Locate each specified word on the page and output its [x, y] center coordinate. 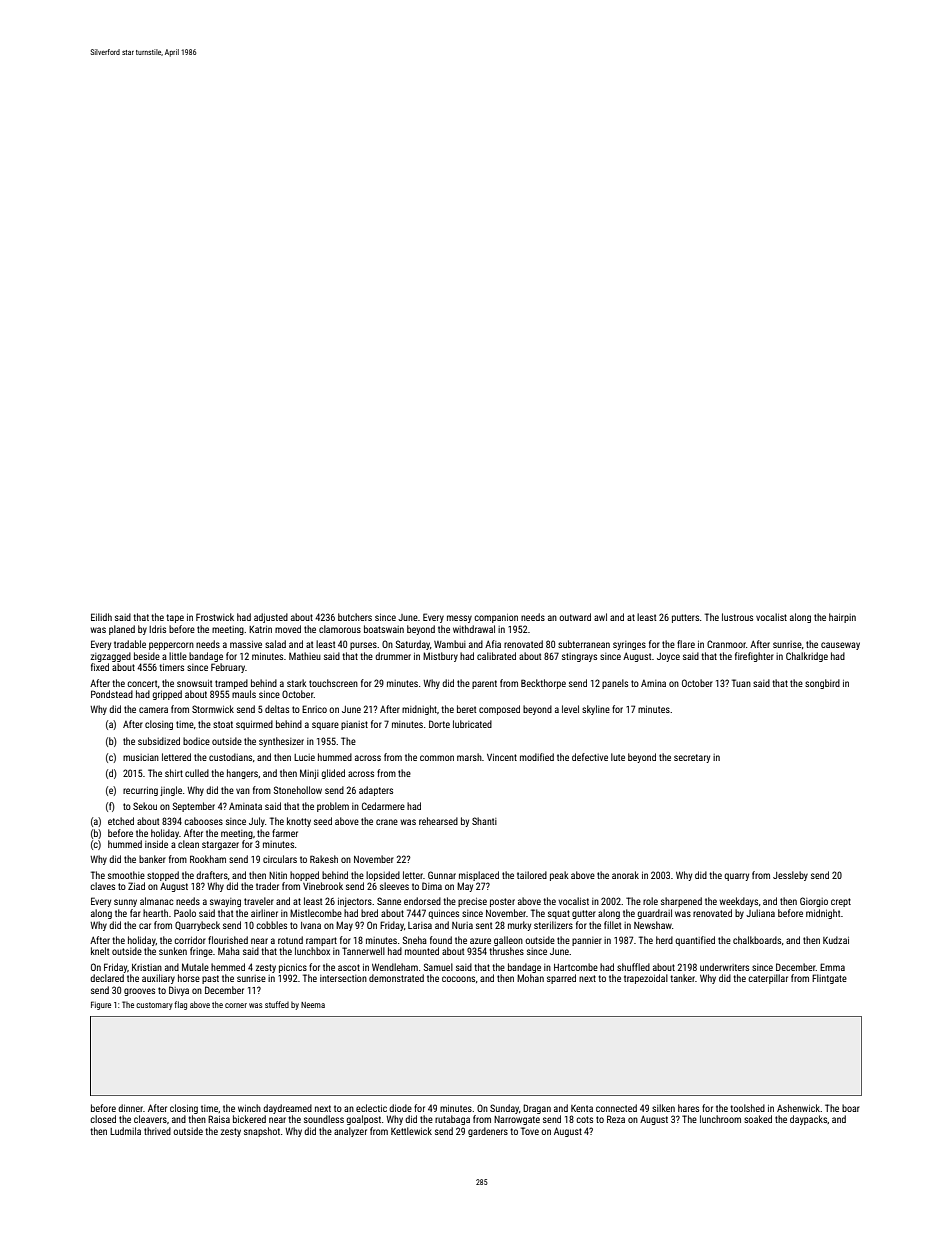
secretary [692, 758]
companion [496, 618]
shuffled [633, 967]
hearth [155, 913]
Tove [530, 1131]
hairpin [842, 618]
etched [121, 821]
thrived [157, 1131]
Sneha [414, 940]
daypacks [808, 1120]
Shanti [484, 821]
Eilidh [101, 617]
